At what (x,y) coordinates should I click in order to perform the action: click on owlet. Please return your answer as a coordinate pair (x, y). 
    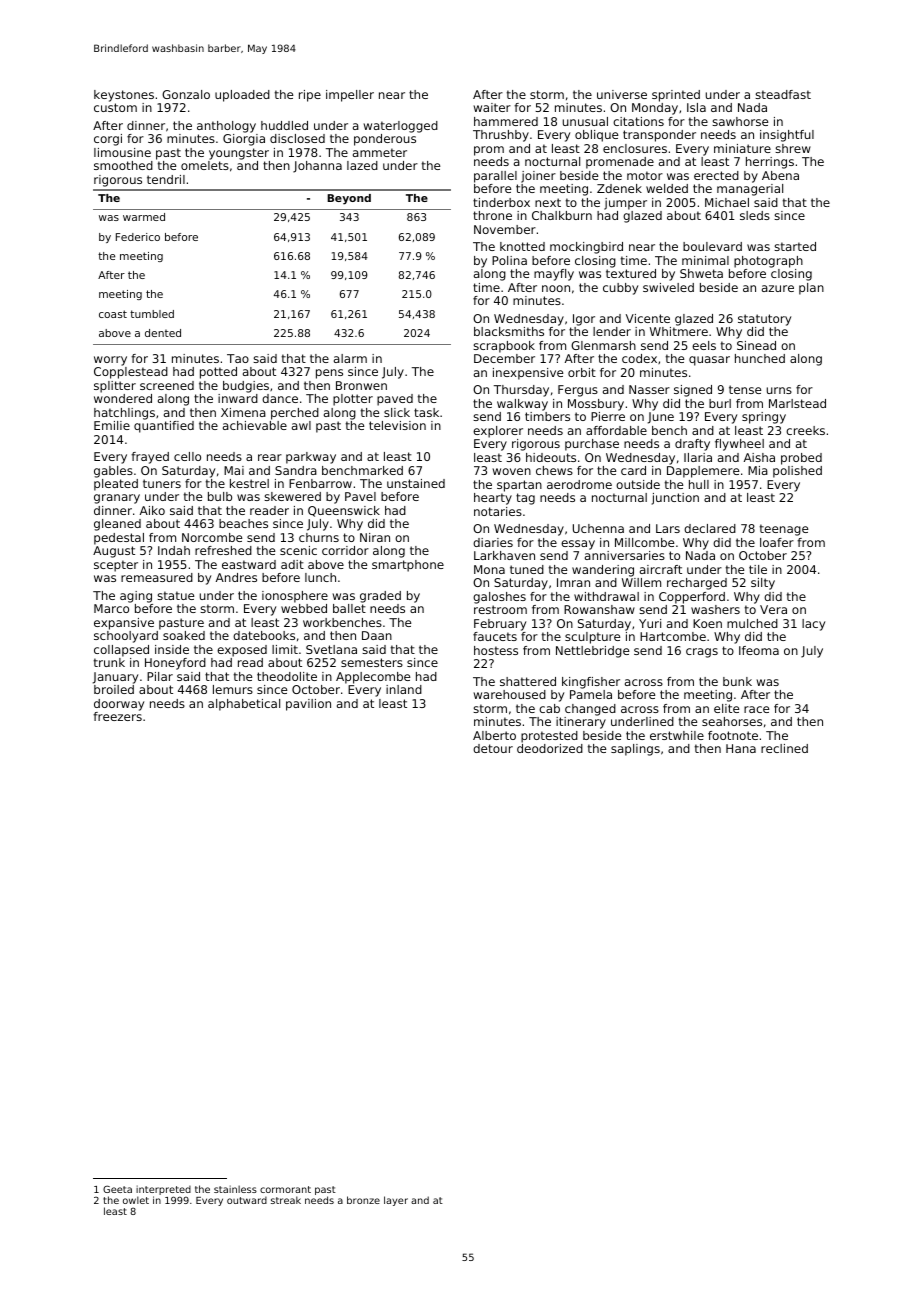
    Looking at the image, I should click on (136, 1200).
